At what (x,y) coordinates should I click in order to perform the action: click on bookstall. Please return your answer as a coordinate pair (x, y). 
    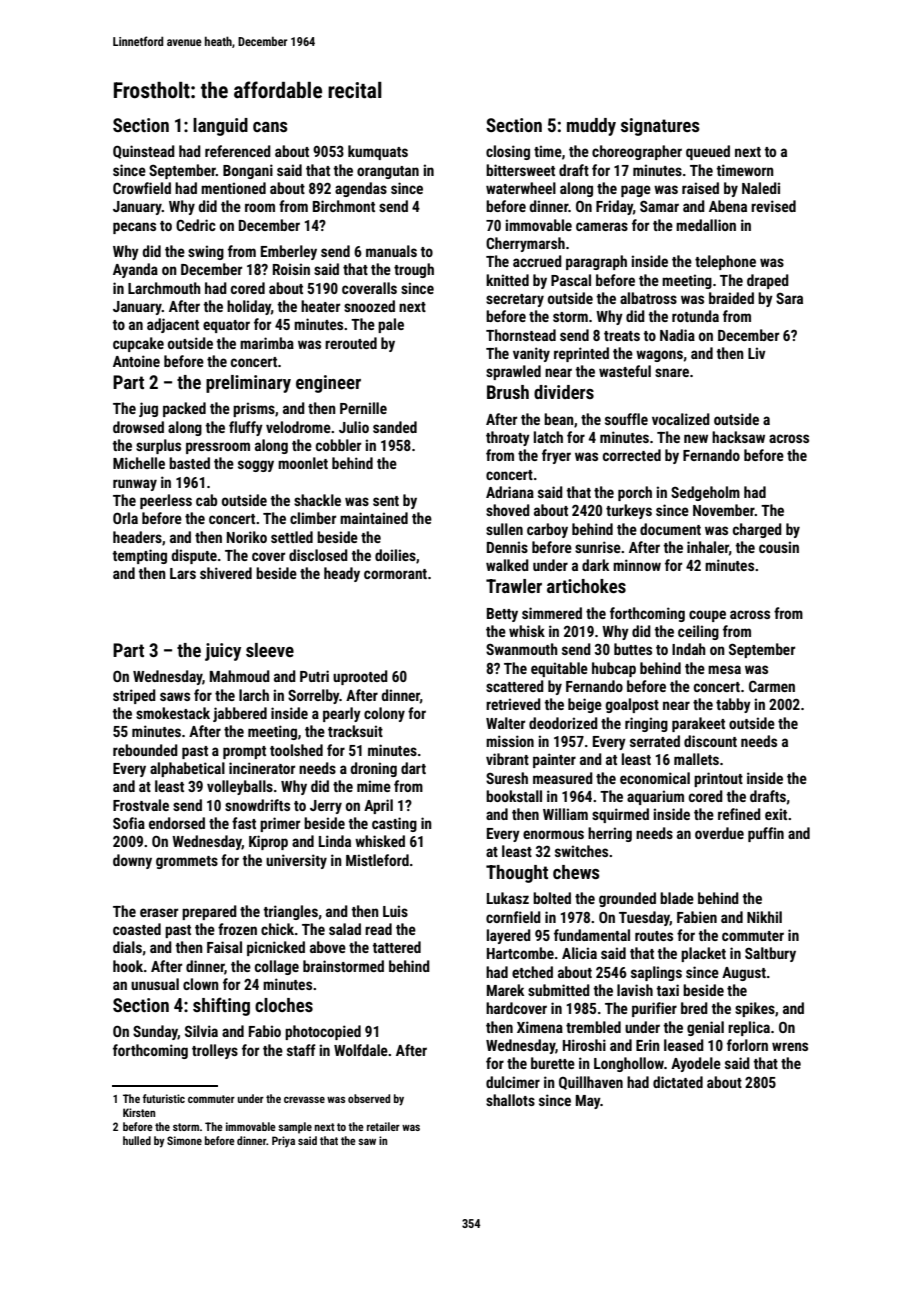
    Looking at the image, I should click on (514, 796).
